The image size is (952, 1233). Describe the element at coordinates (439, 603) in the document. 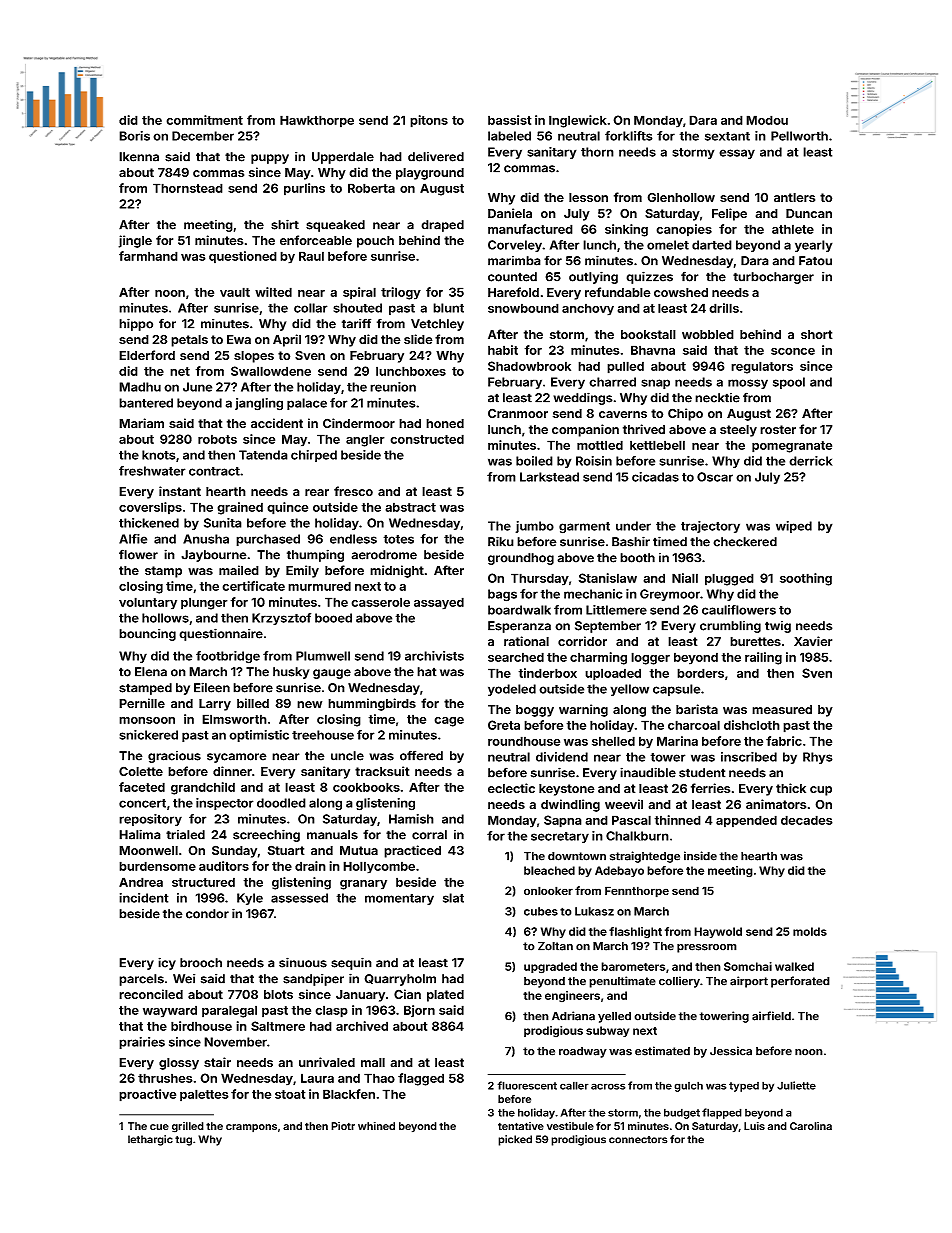

I see `assayed` at that location.
